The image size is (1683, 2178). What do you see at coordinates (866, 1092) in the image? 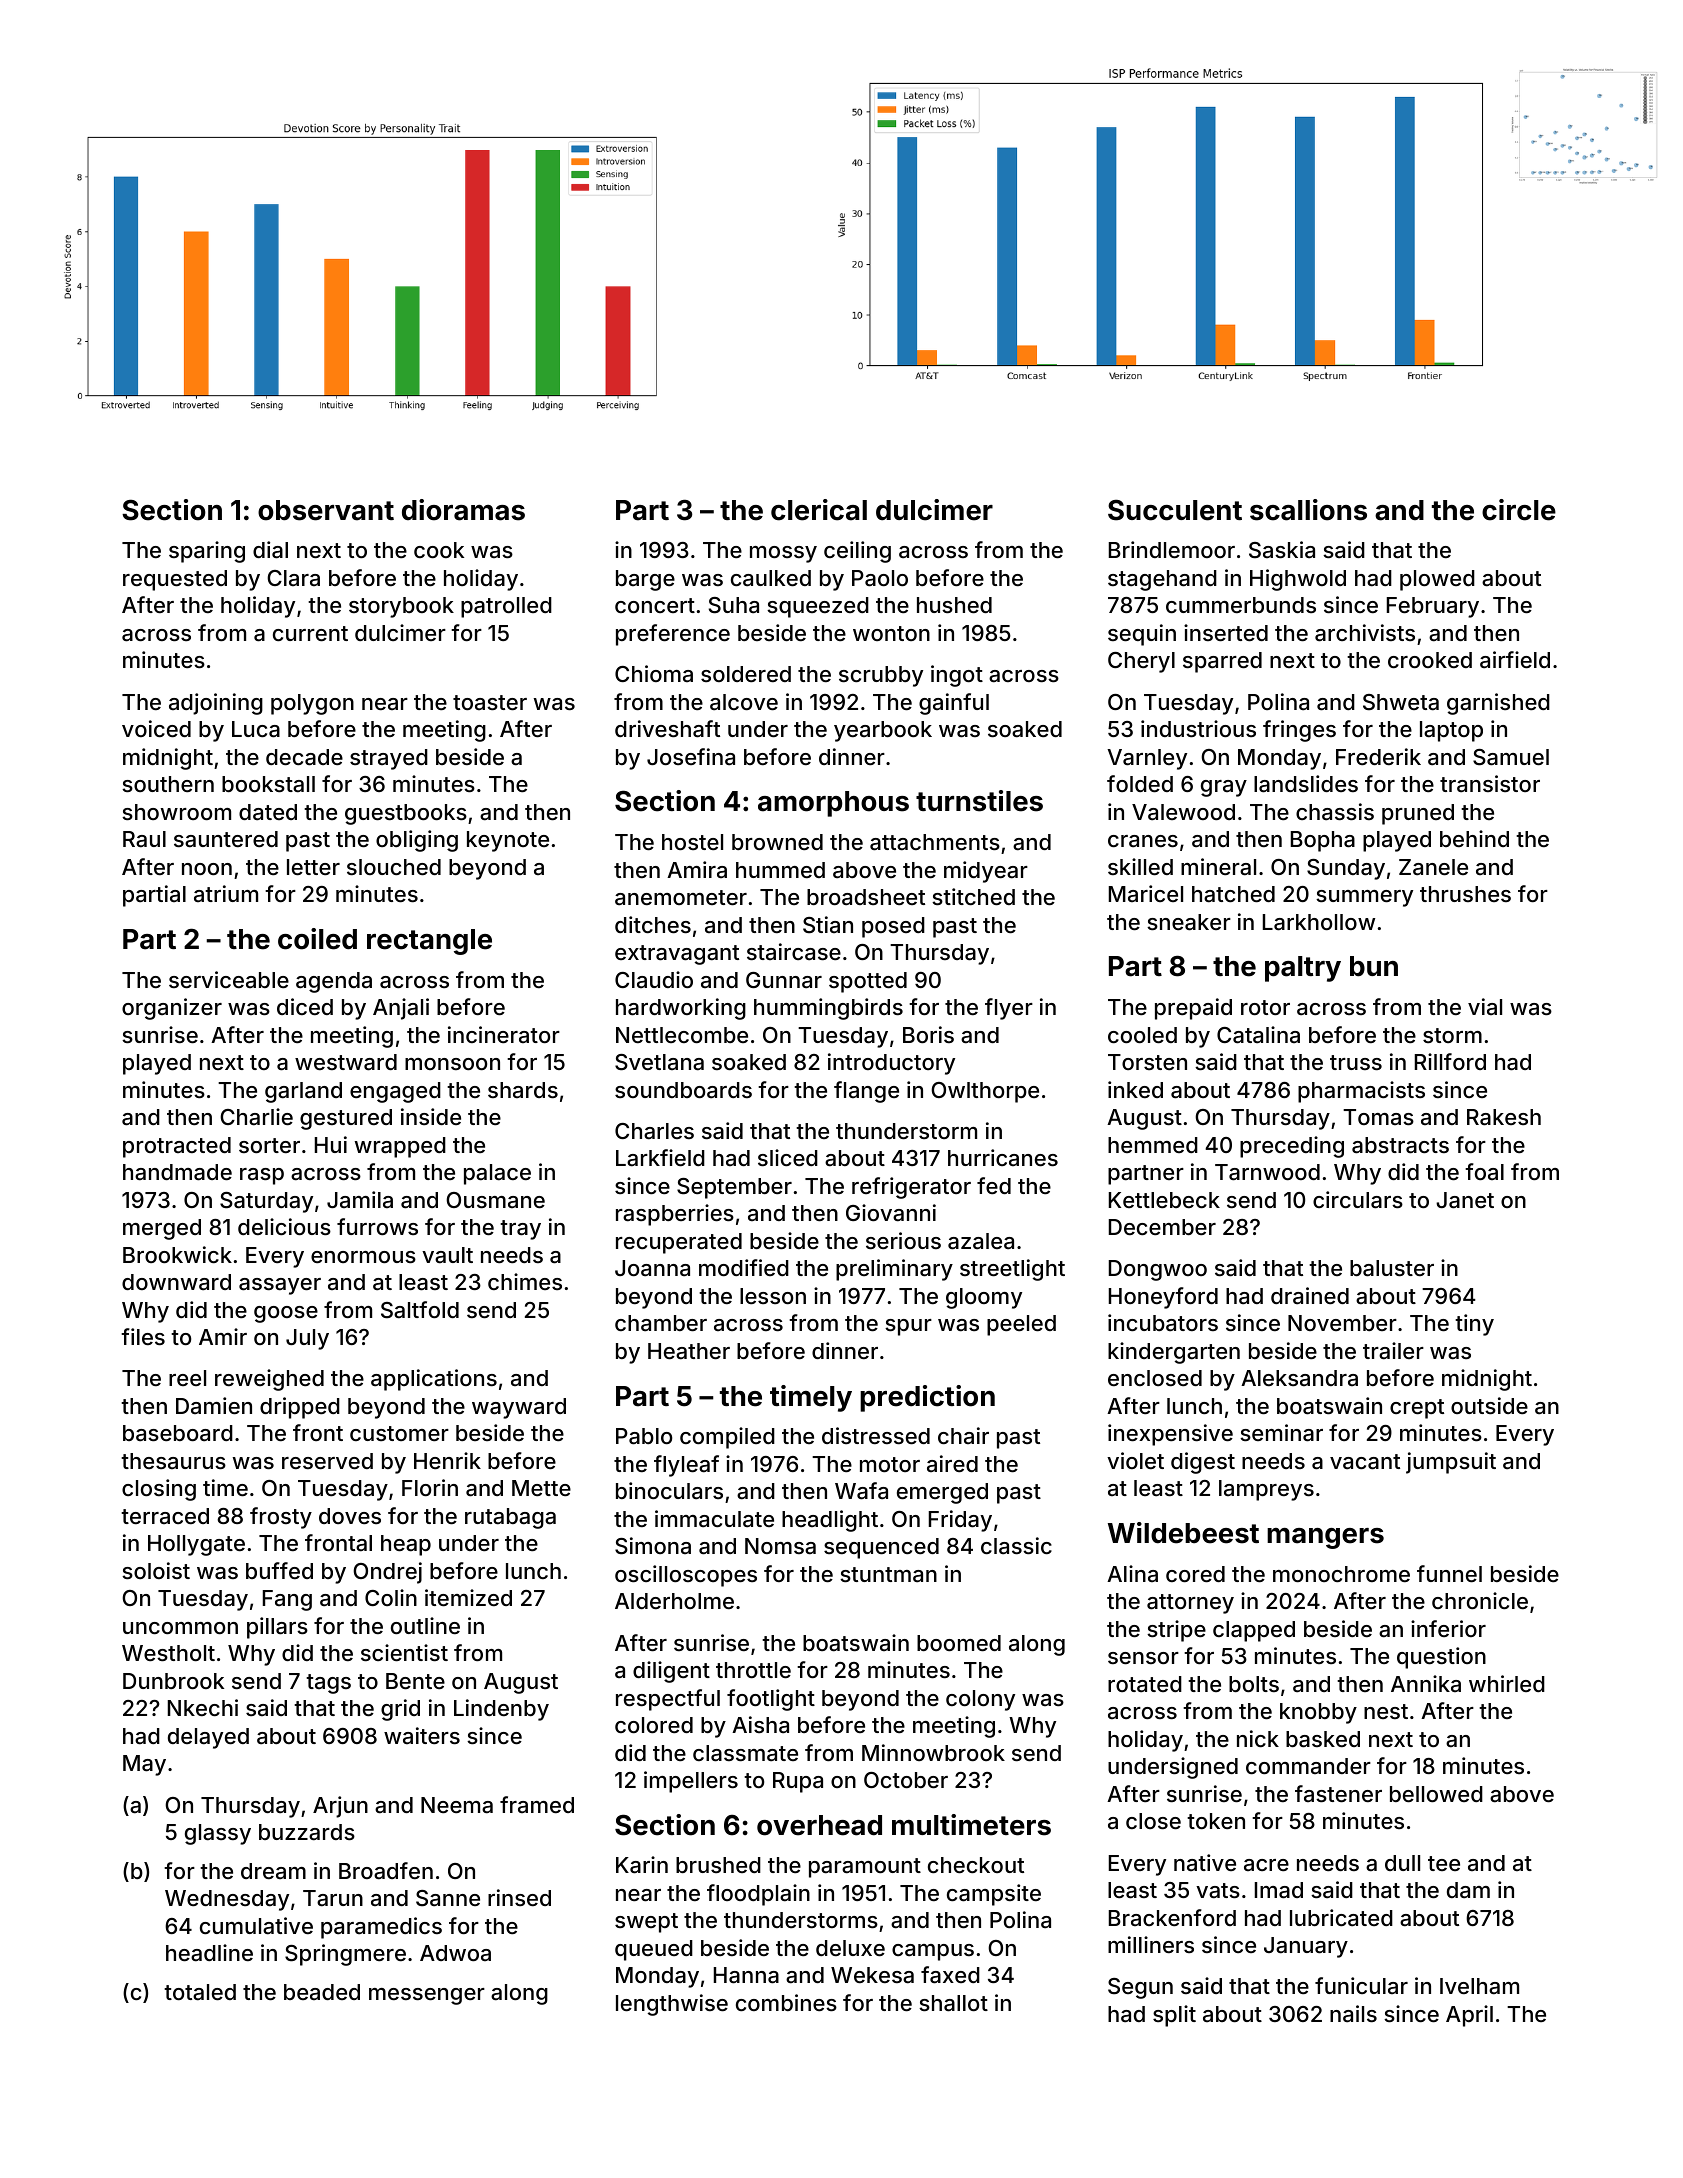
I see `flange` at bounding box center [866, 1092].
